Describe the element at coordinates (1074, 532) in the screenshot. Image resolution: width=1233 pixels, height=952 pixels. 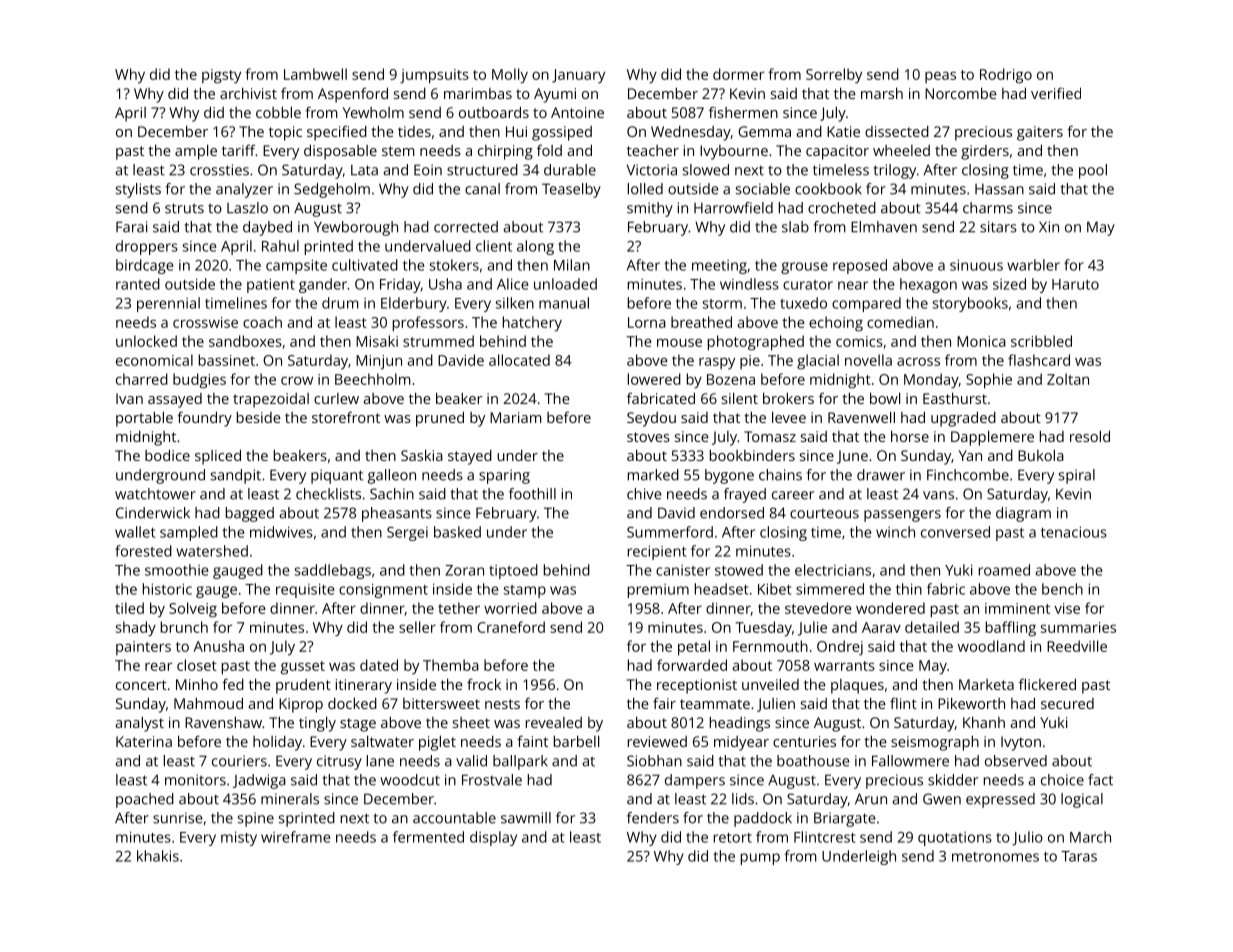
I see `tenacious` at that location.
